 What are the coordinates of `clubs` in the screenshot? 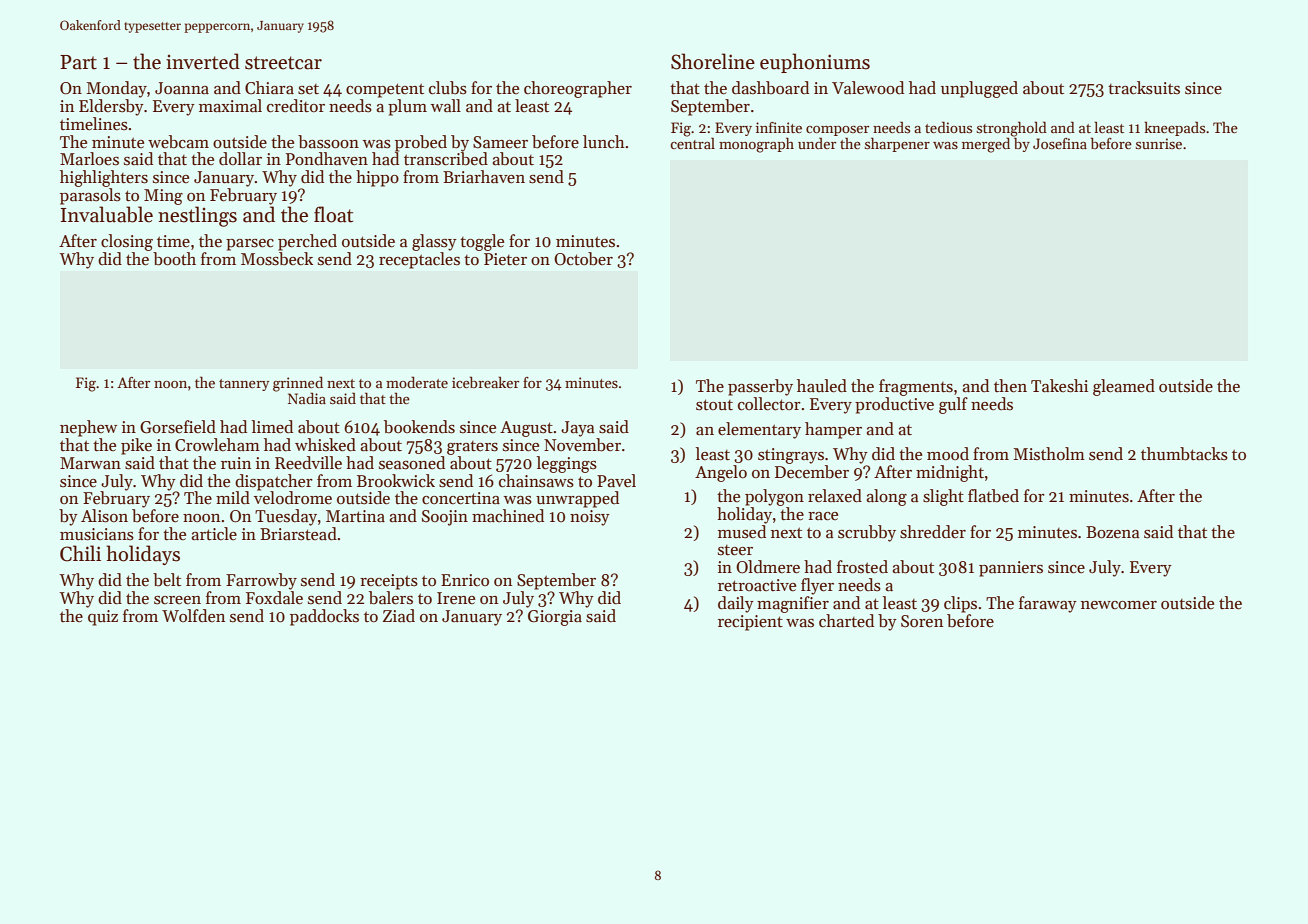 It's located at (448, 88).
